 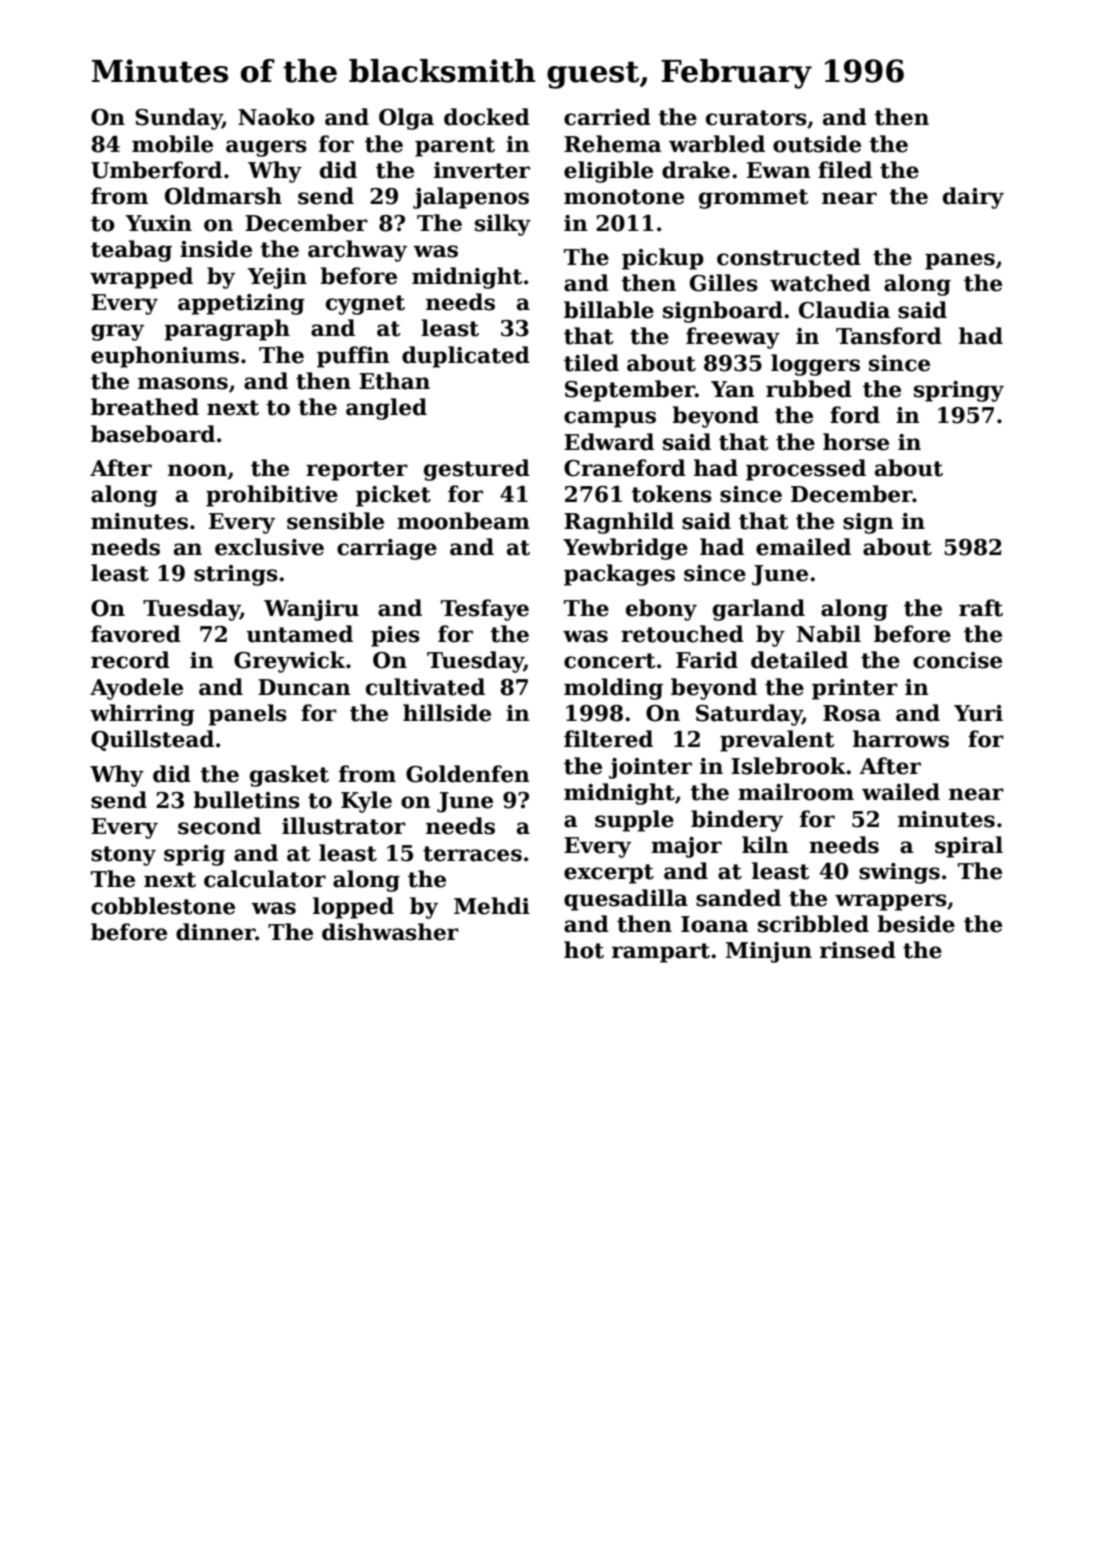 What do you see at coordinates (265, 879) in the page?
I see `calculator` at bounding box center [265, 879].
